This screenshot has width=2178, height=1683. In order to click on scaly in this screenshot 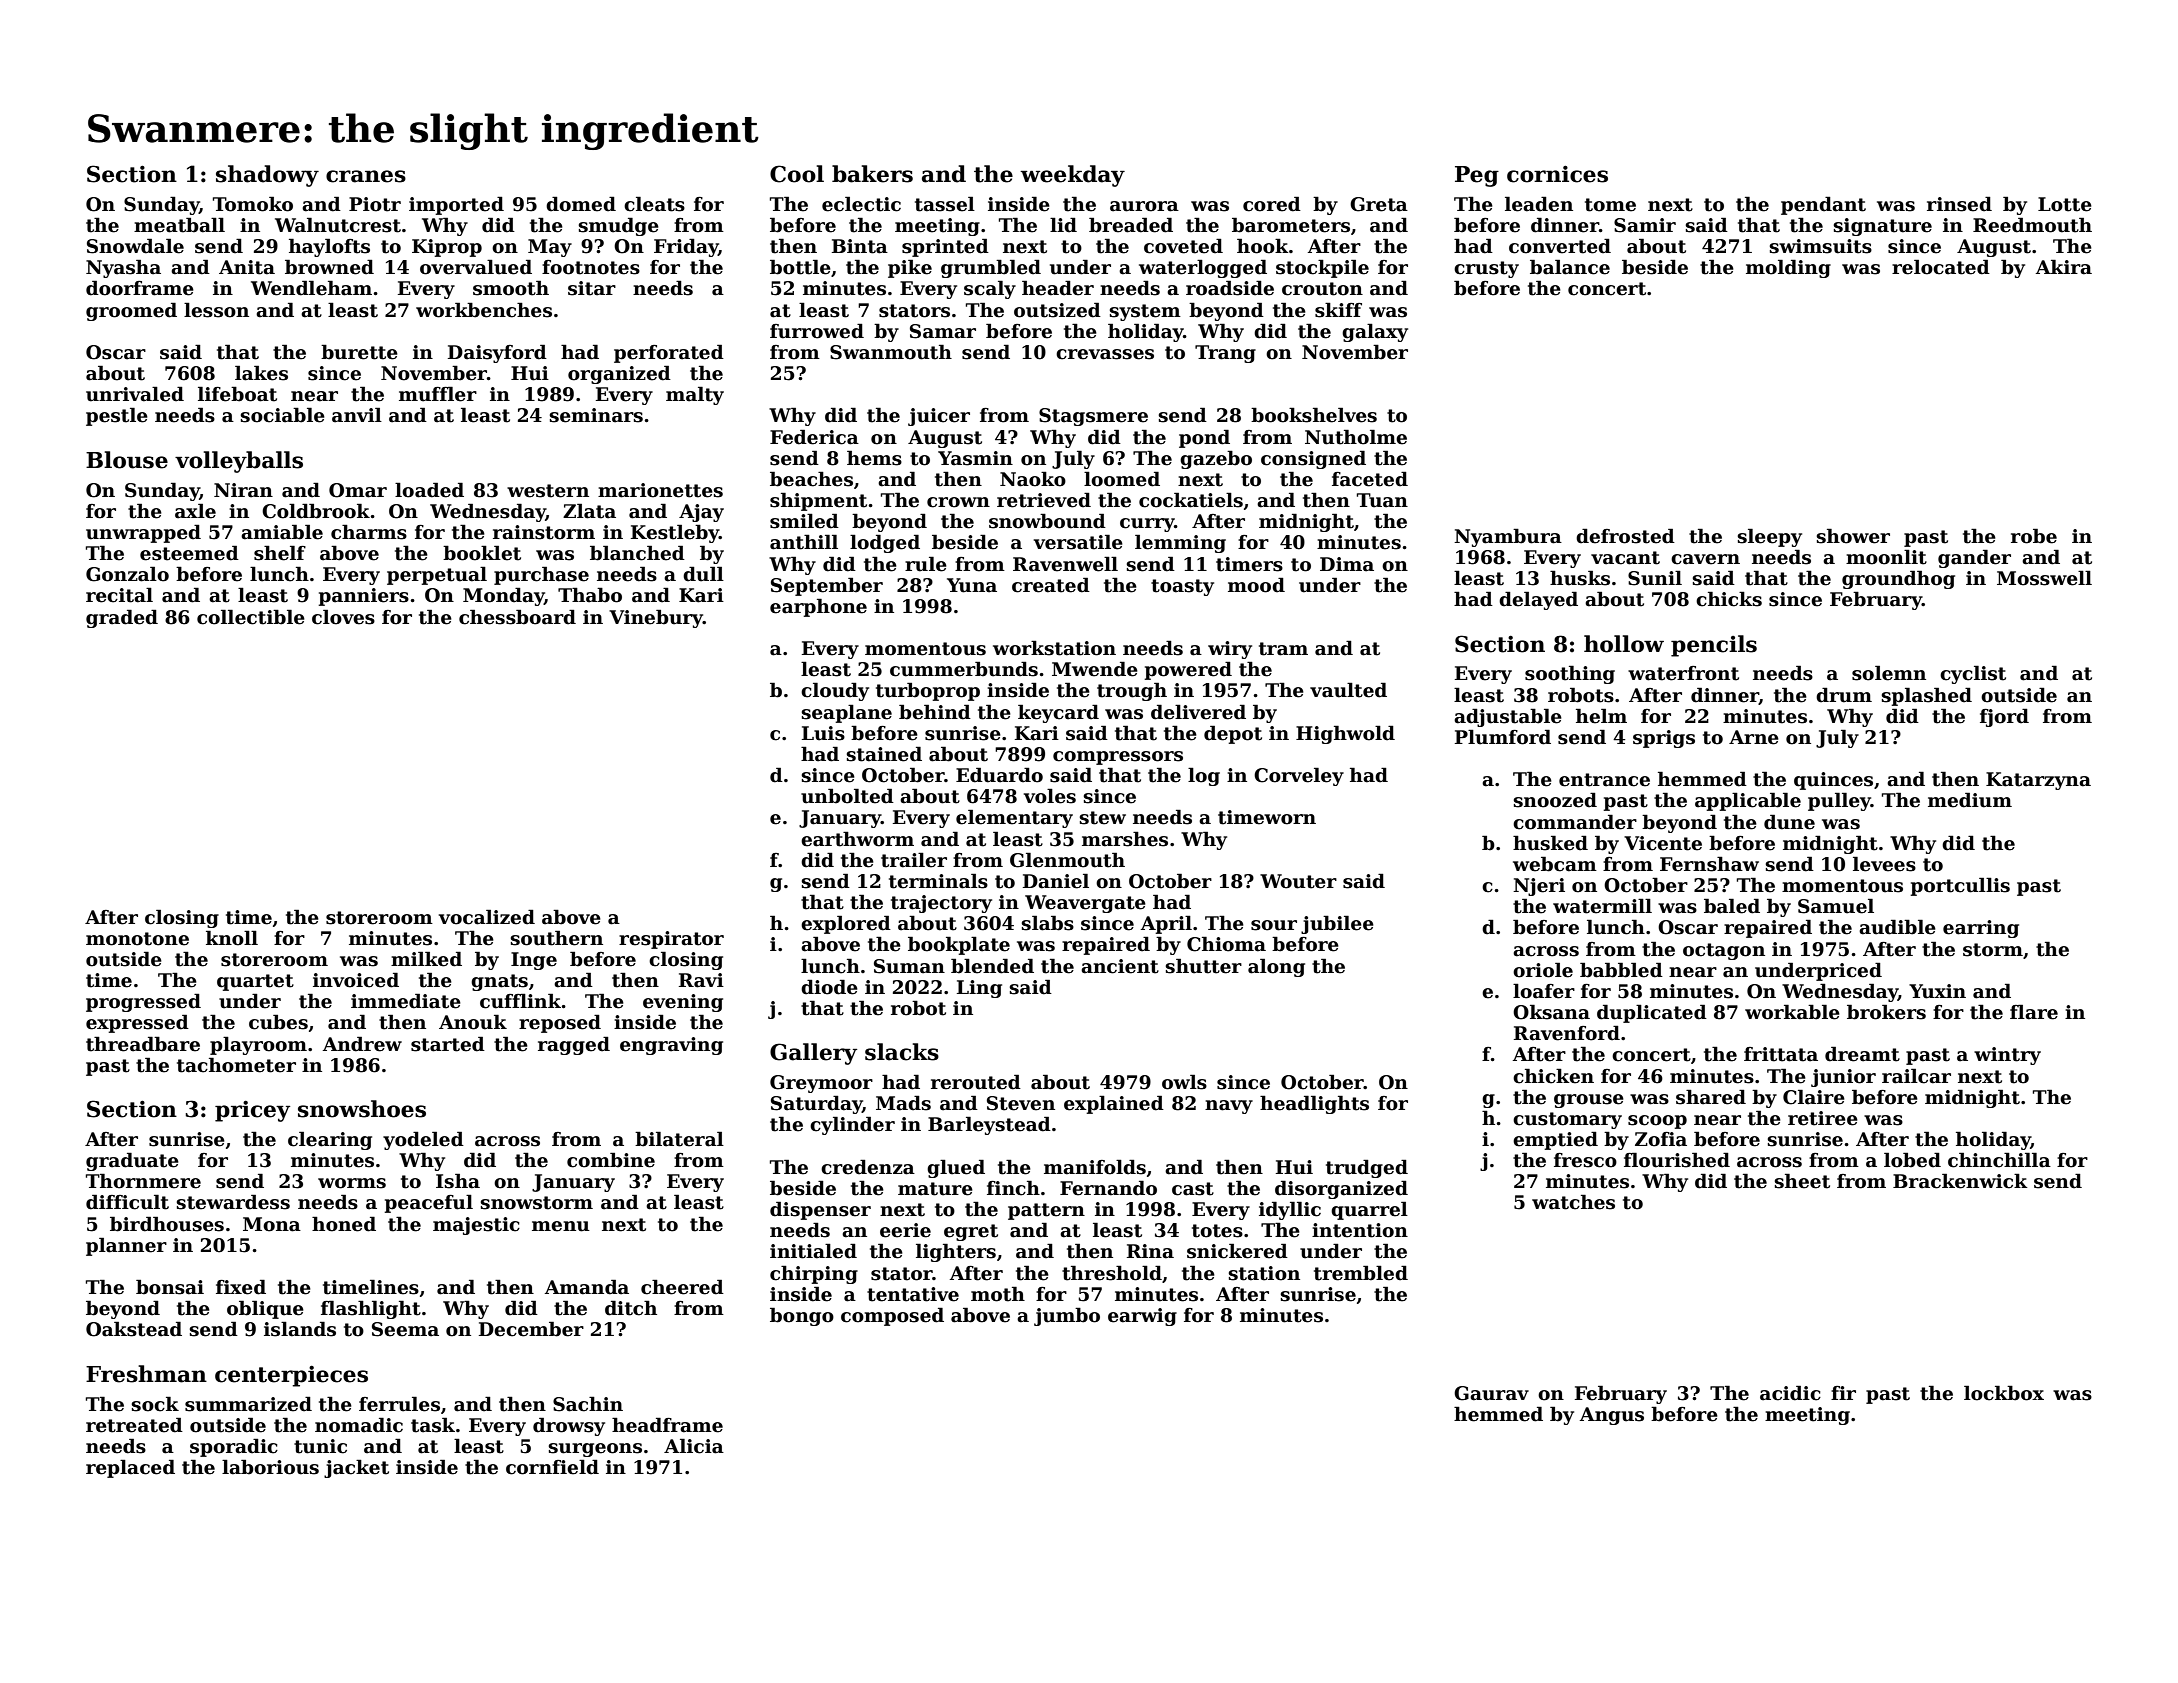, I will do `click(990, 289)`.
